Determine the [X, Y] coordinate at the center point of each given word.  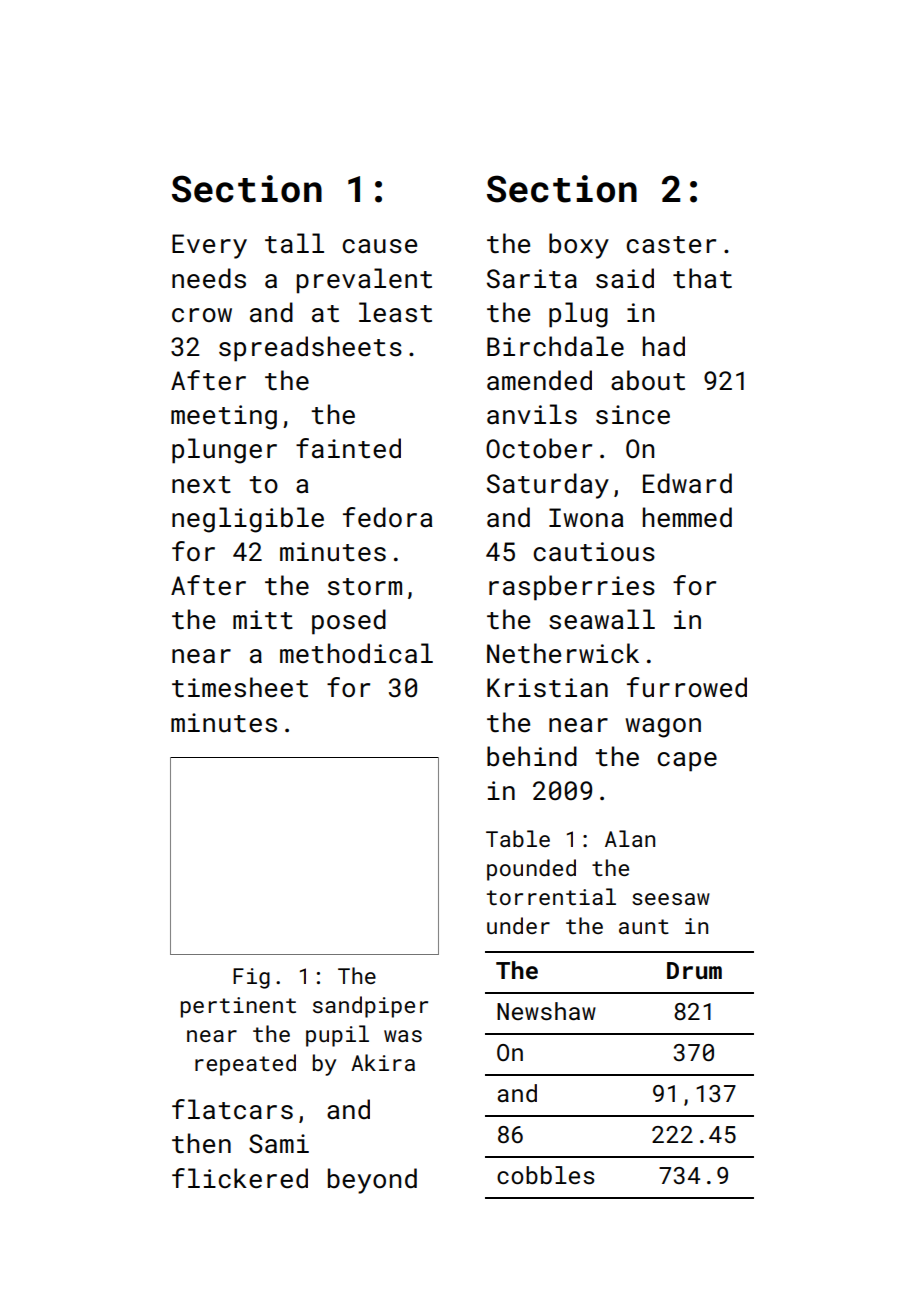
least [395, 312]
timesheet [240, 687]
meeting [224, 417]
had [664, 346]
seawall [602, 619]
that [702, 278]
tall [294, 243]
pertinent [238, 1007]
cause [379, 246]
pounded [531, 870]
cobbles [546, 1175]
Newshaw [546, 1011]
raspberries [572, 588]
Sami [279, 1143]
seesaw [671, 899]
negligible [248, 520]
